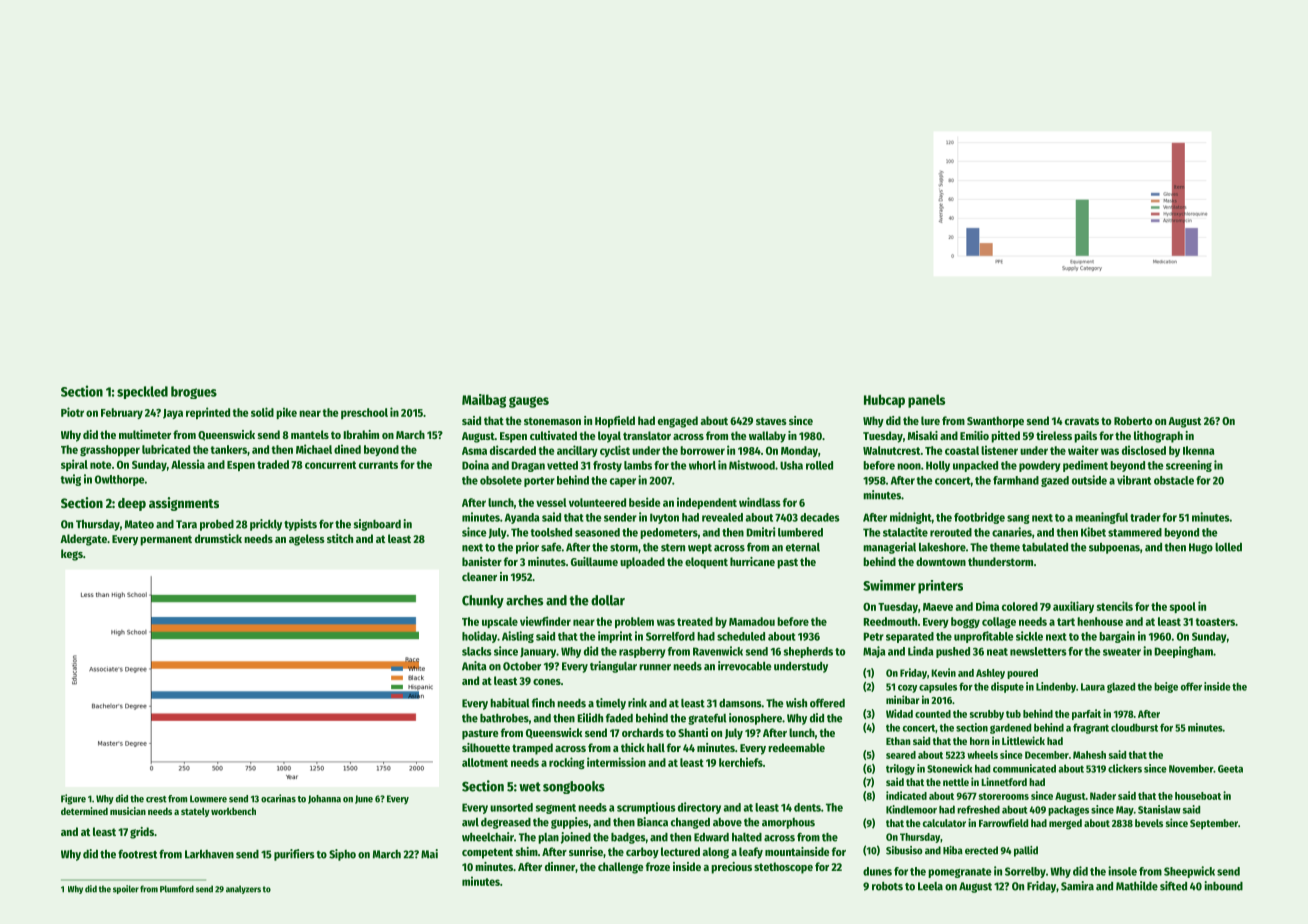 Image resolution: width=1308 pixels, height=924 pixels. Describe the element at coordinates (926, 401) in the document. I see `panels` at that location.
